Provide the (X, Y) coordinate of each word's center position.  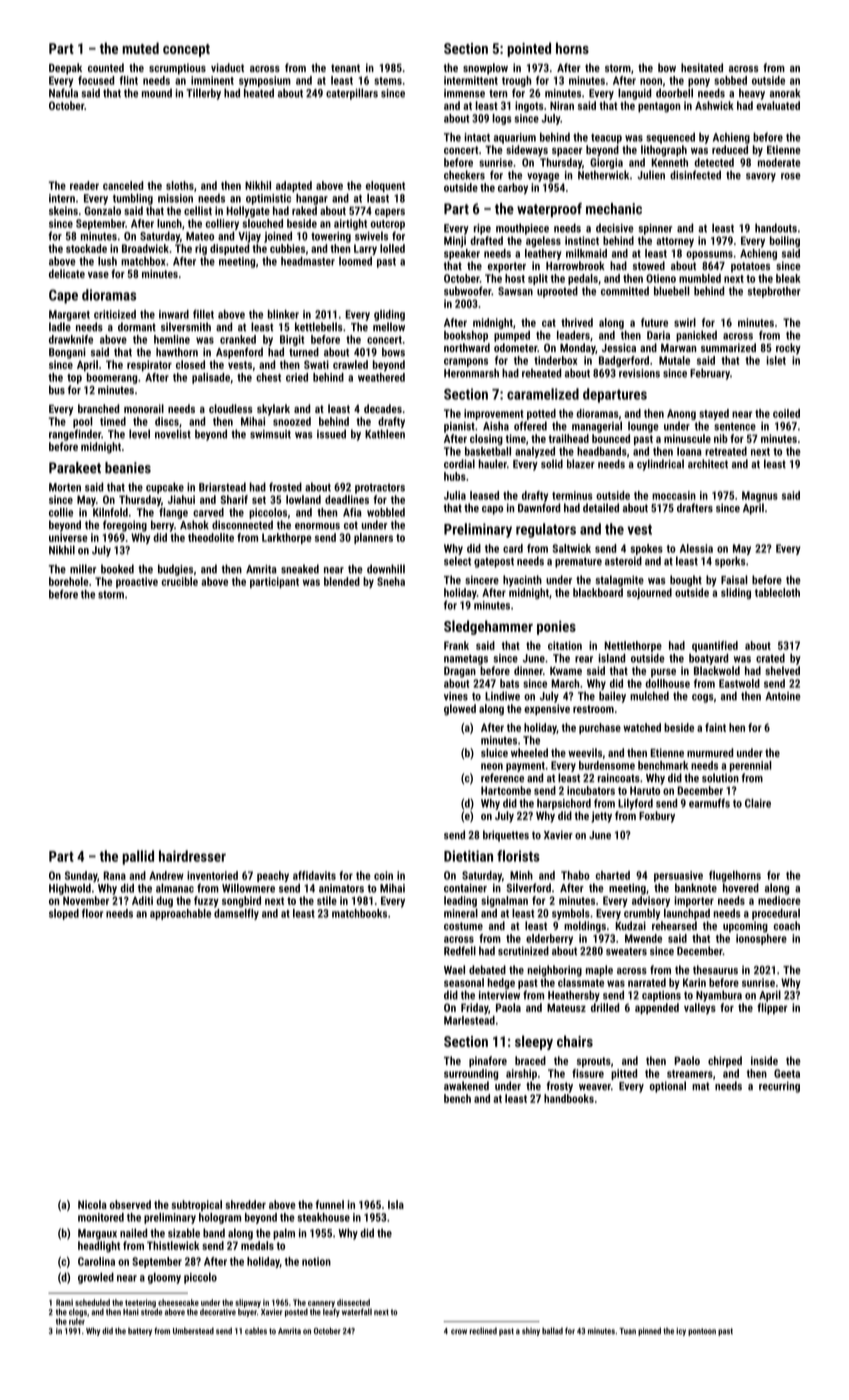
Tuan (627, 1331)
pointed (529, 49)
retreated (726, 451)
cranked (238, 339)
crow (459, 1331)
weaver (595, 1087)
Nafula (63, 93)
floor (92, 913)
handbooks (569, 1098)
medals (257, 1245)
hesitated (702, 67)
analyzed (535, 452)
